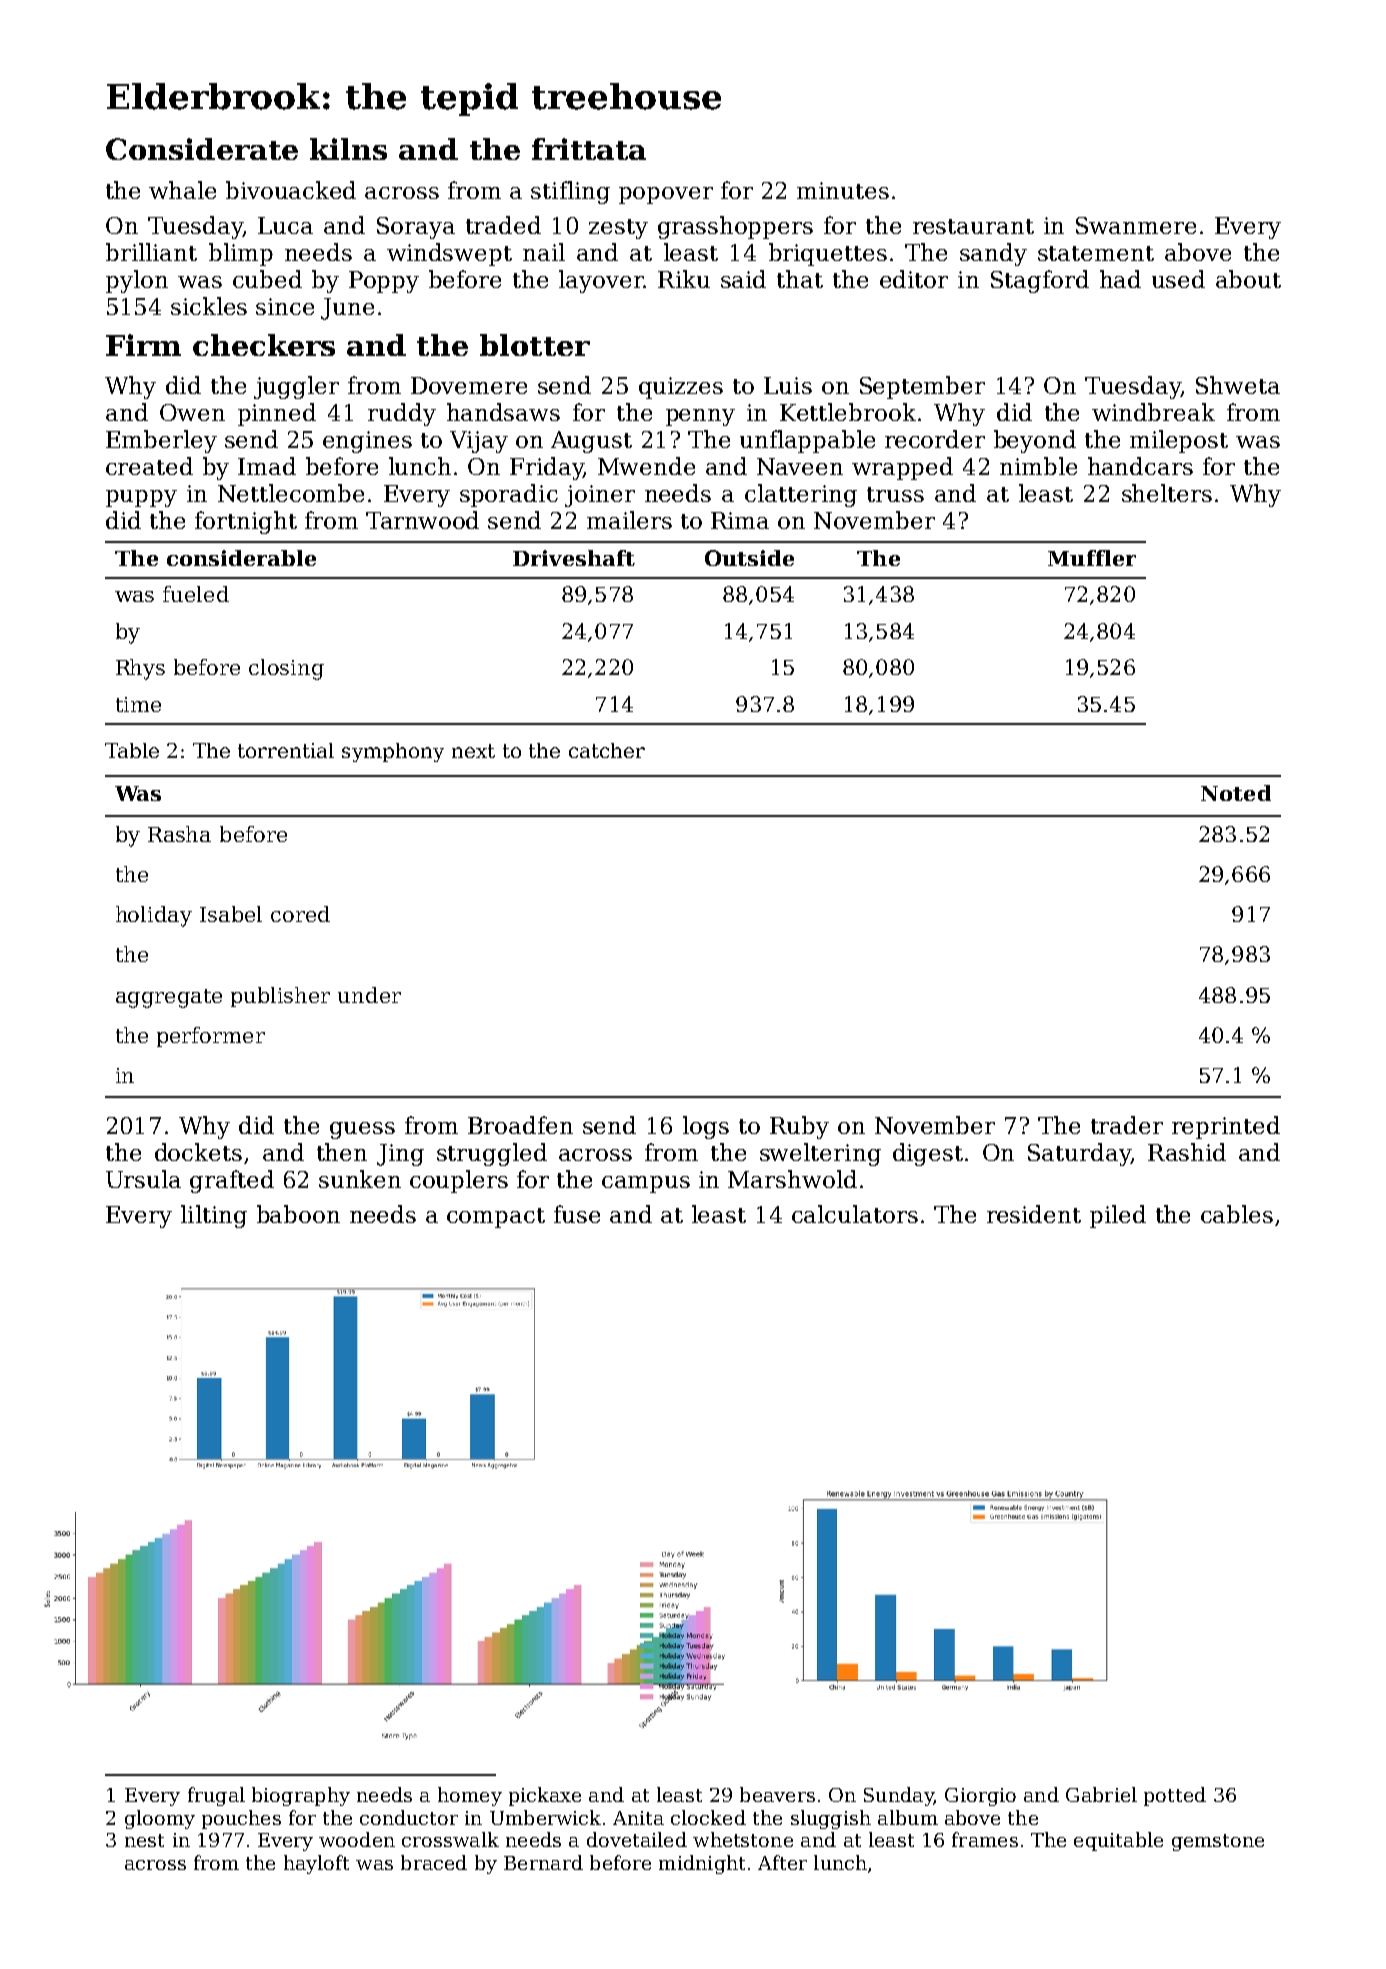 The height and width of the document is (1969, 1386). What do you see at coordinates (1136, 225) in the document?
I see `Swanmere` at bounding box center [1136, 225].
